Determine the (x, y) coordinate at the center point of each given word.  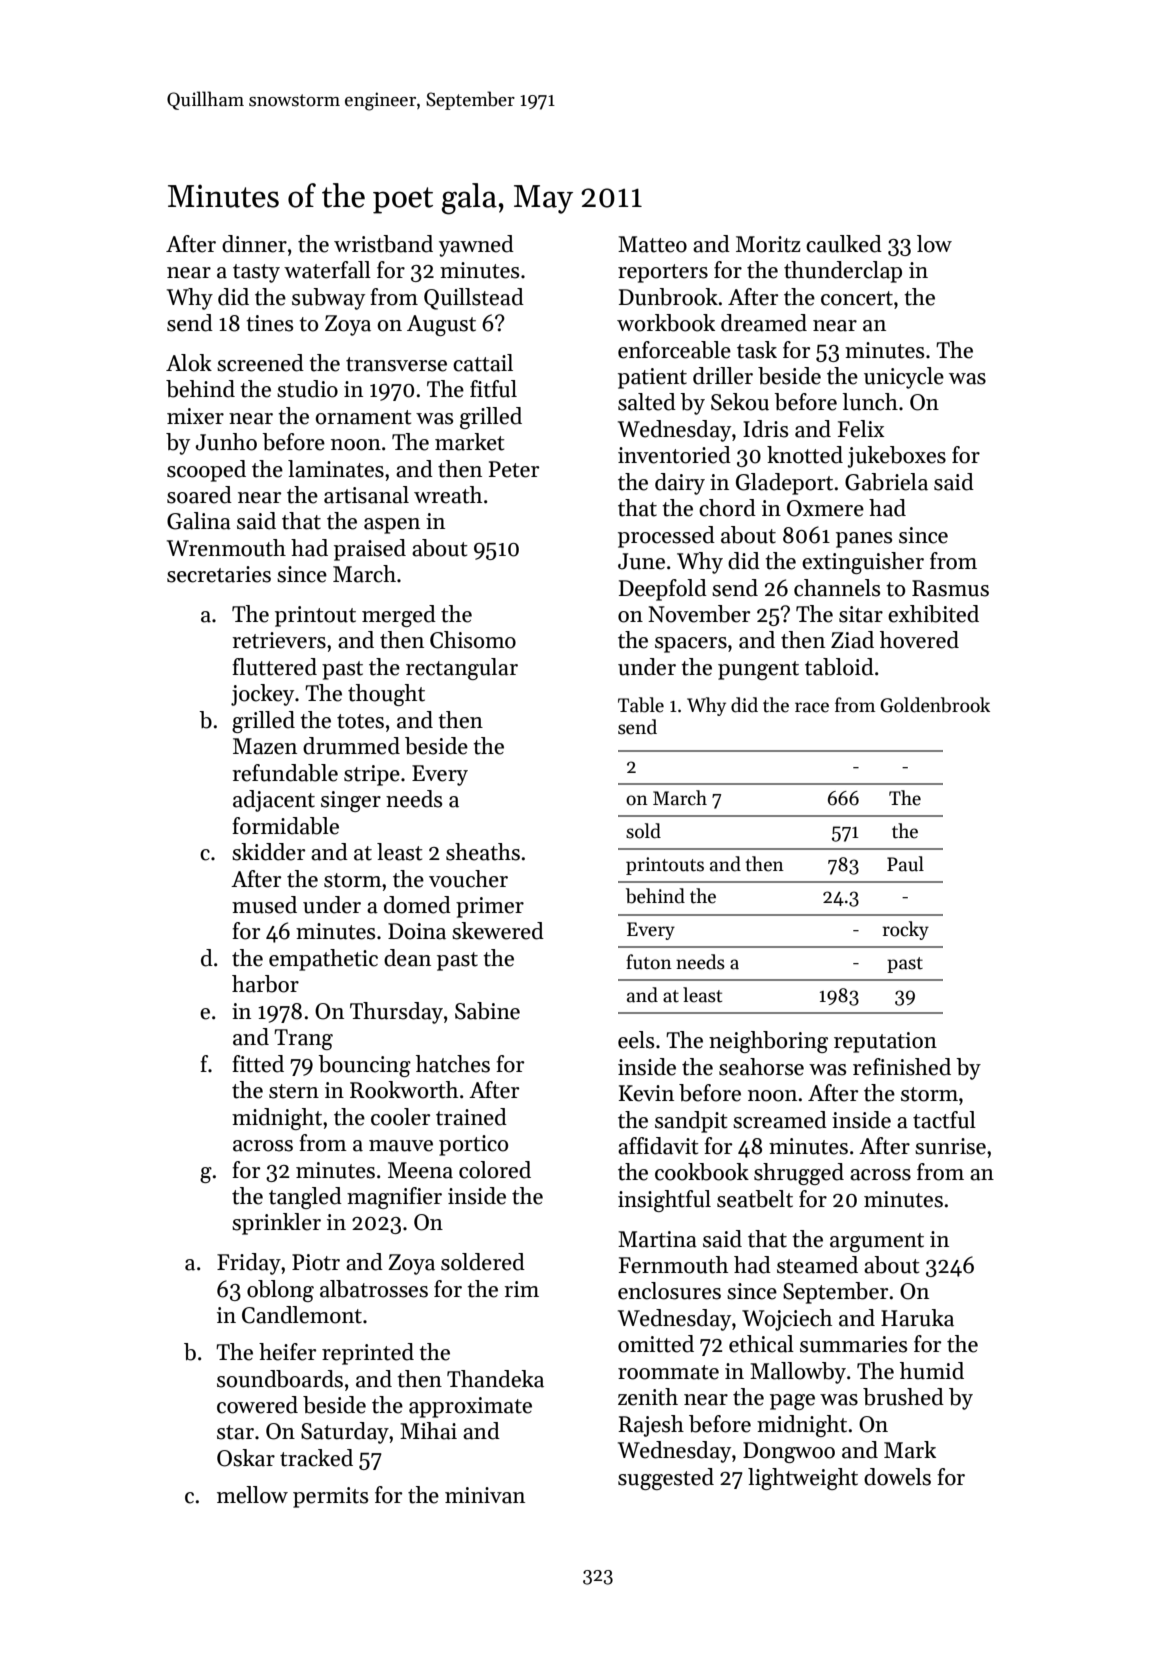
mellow (252, 1495)
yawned (476, 246)
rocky (906, 930)
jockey (262, 695)
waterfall (327, 270)
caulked (844, 244)
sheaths (483, 852)
